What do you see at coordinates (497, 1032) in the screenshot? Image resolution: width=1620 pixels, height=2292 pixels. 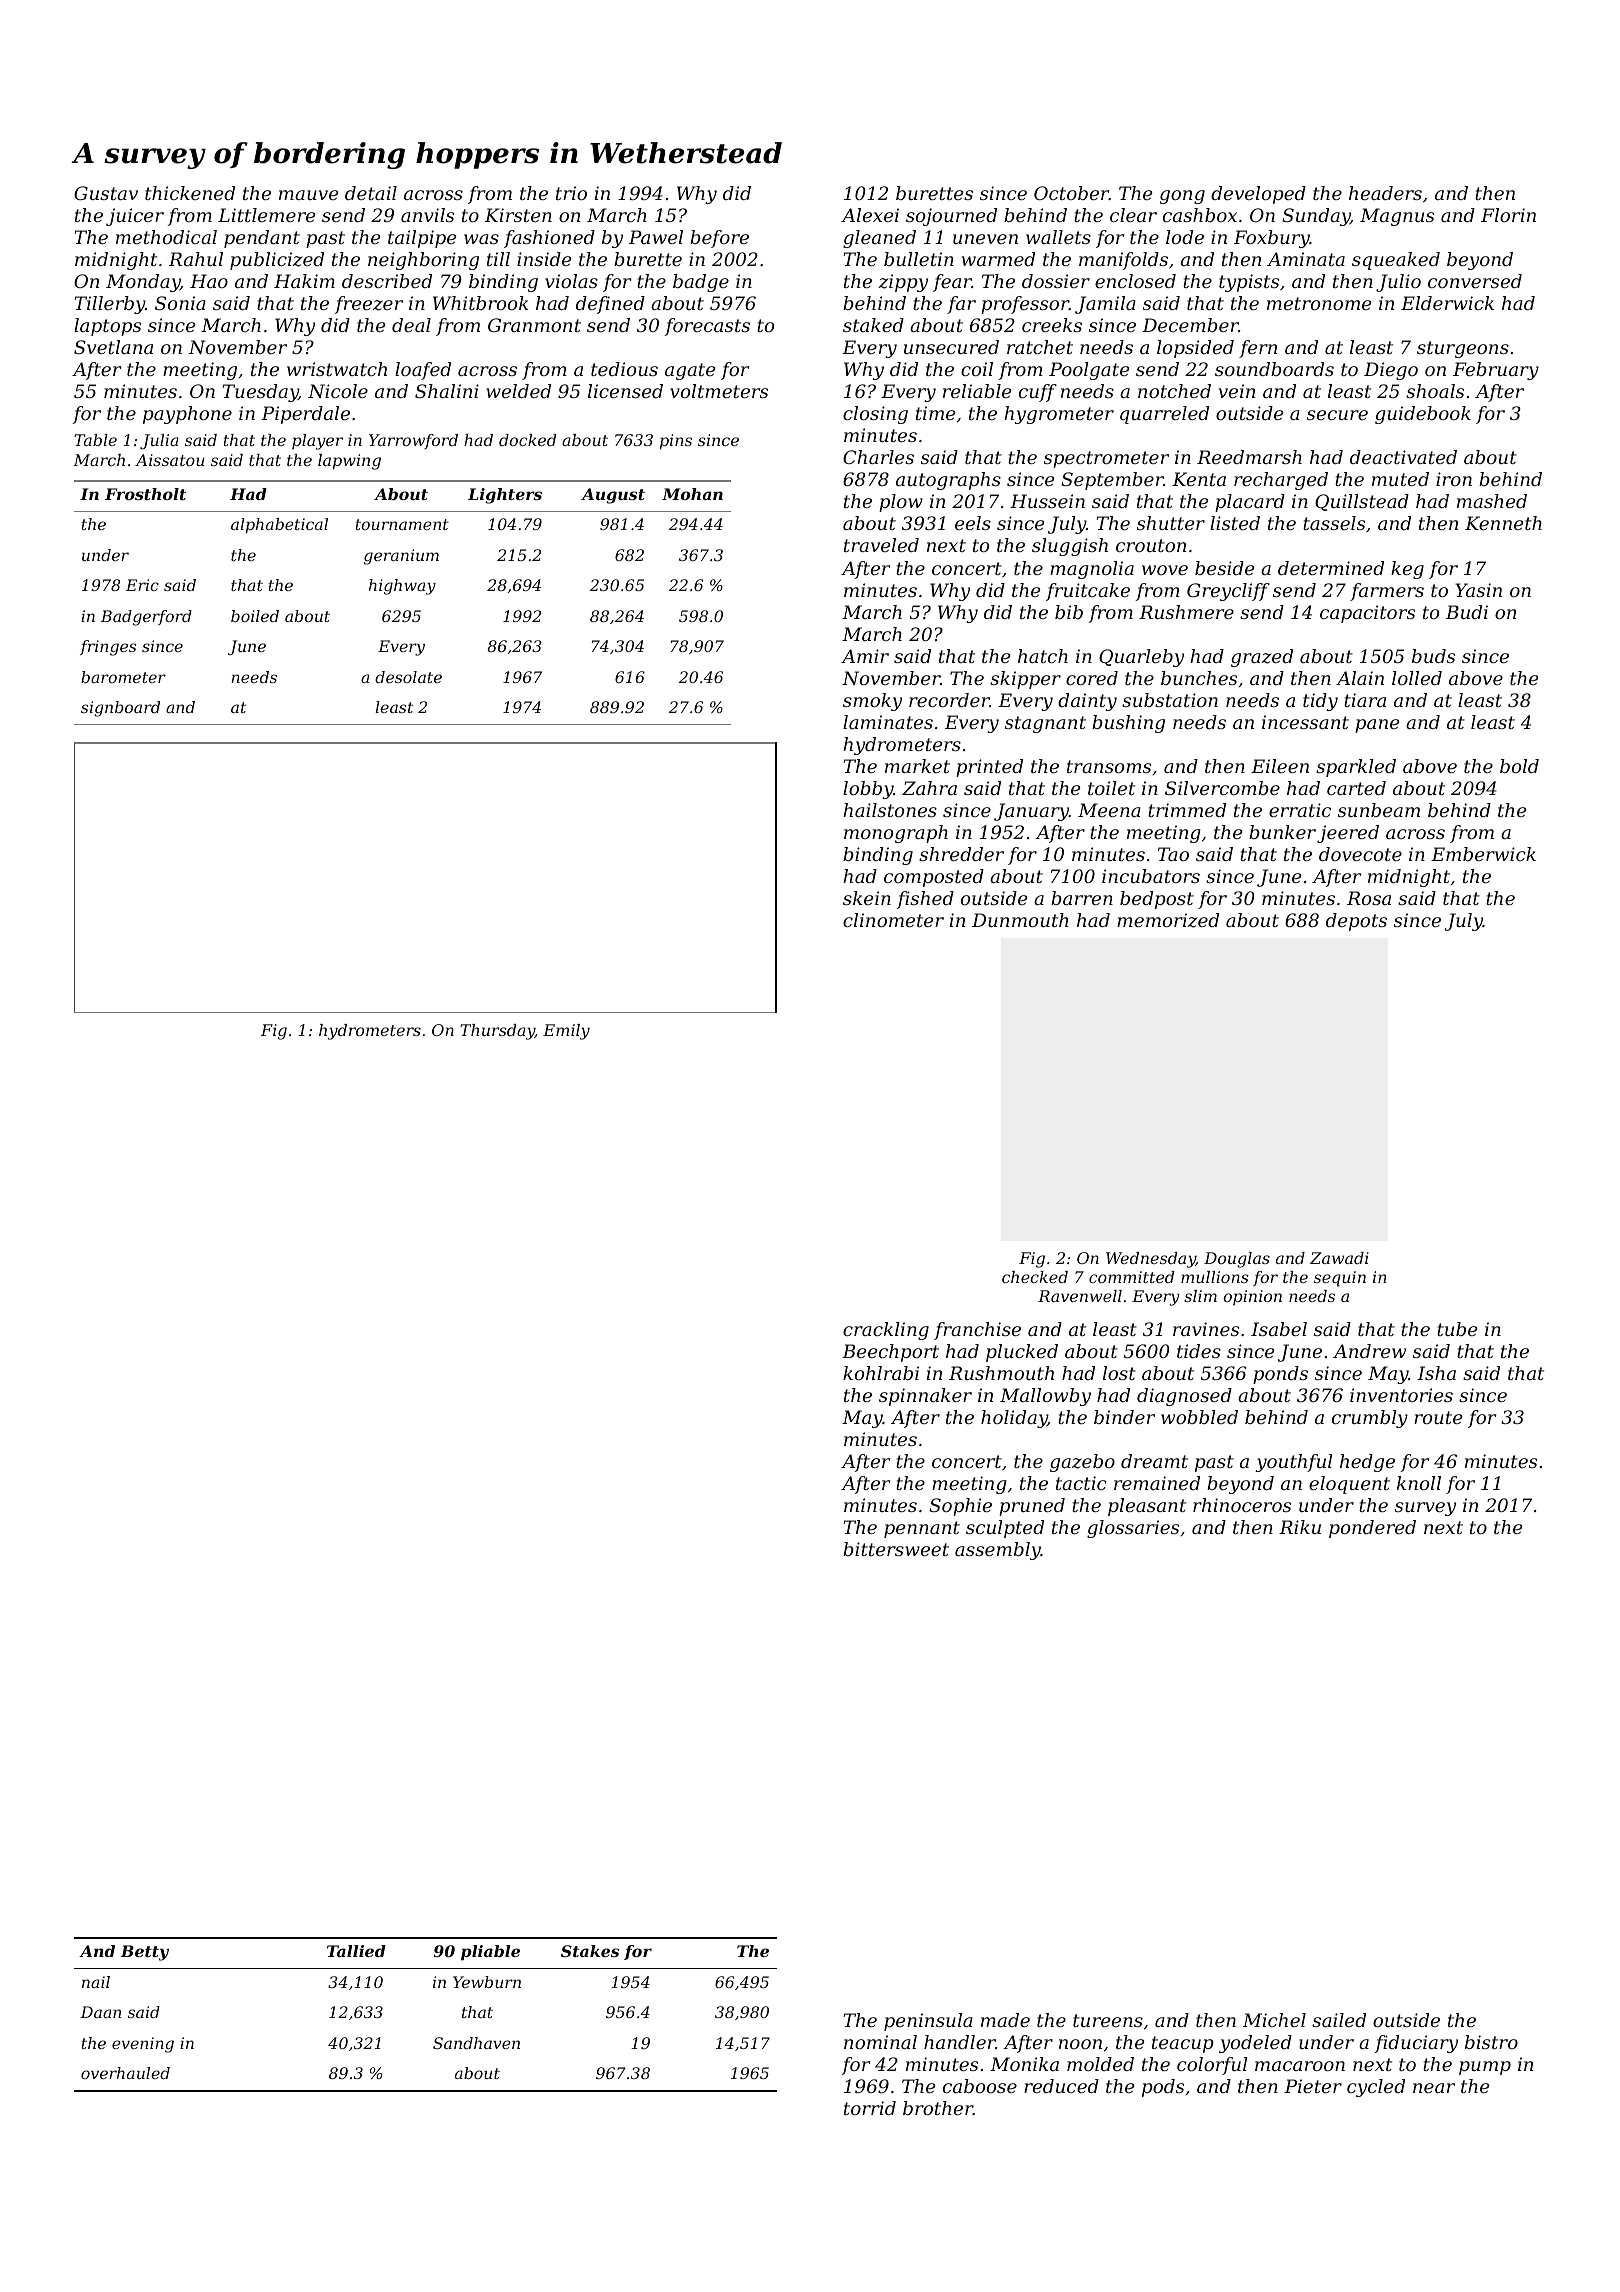 I see `Thursday` at bounding box center [497, 1032].
